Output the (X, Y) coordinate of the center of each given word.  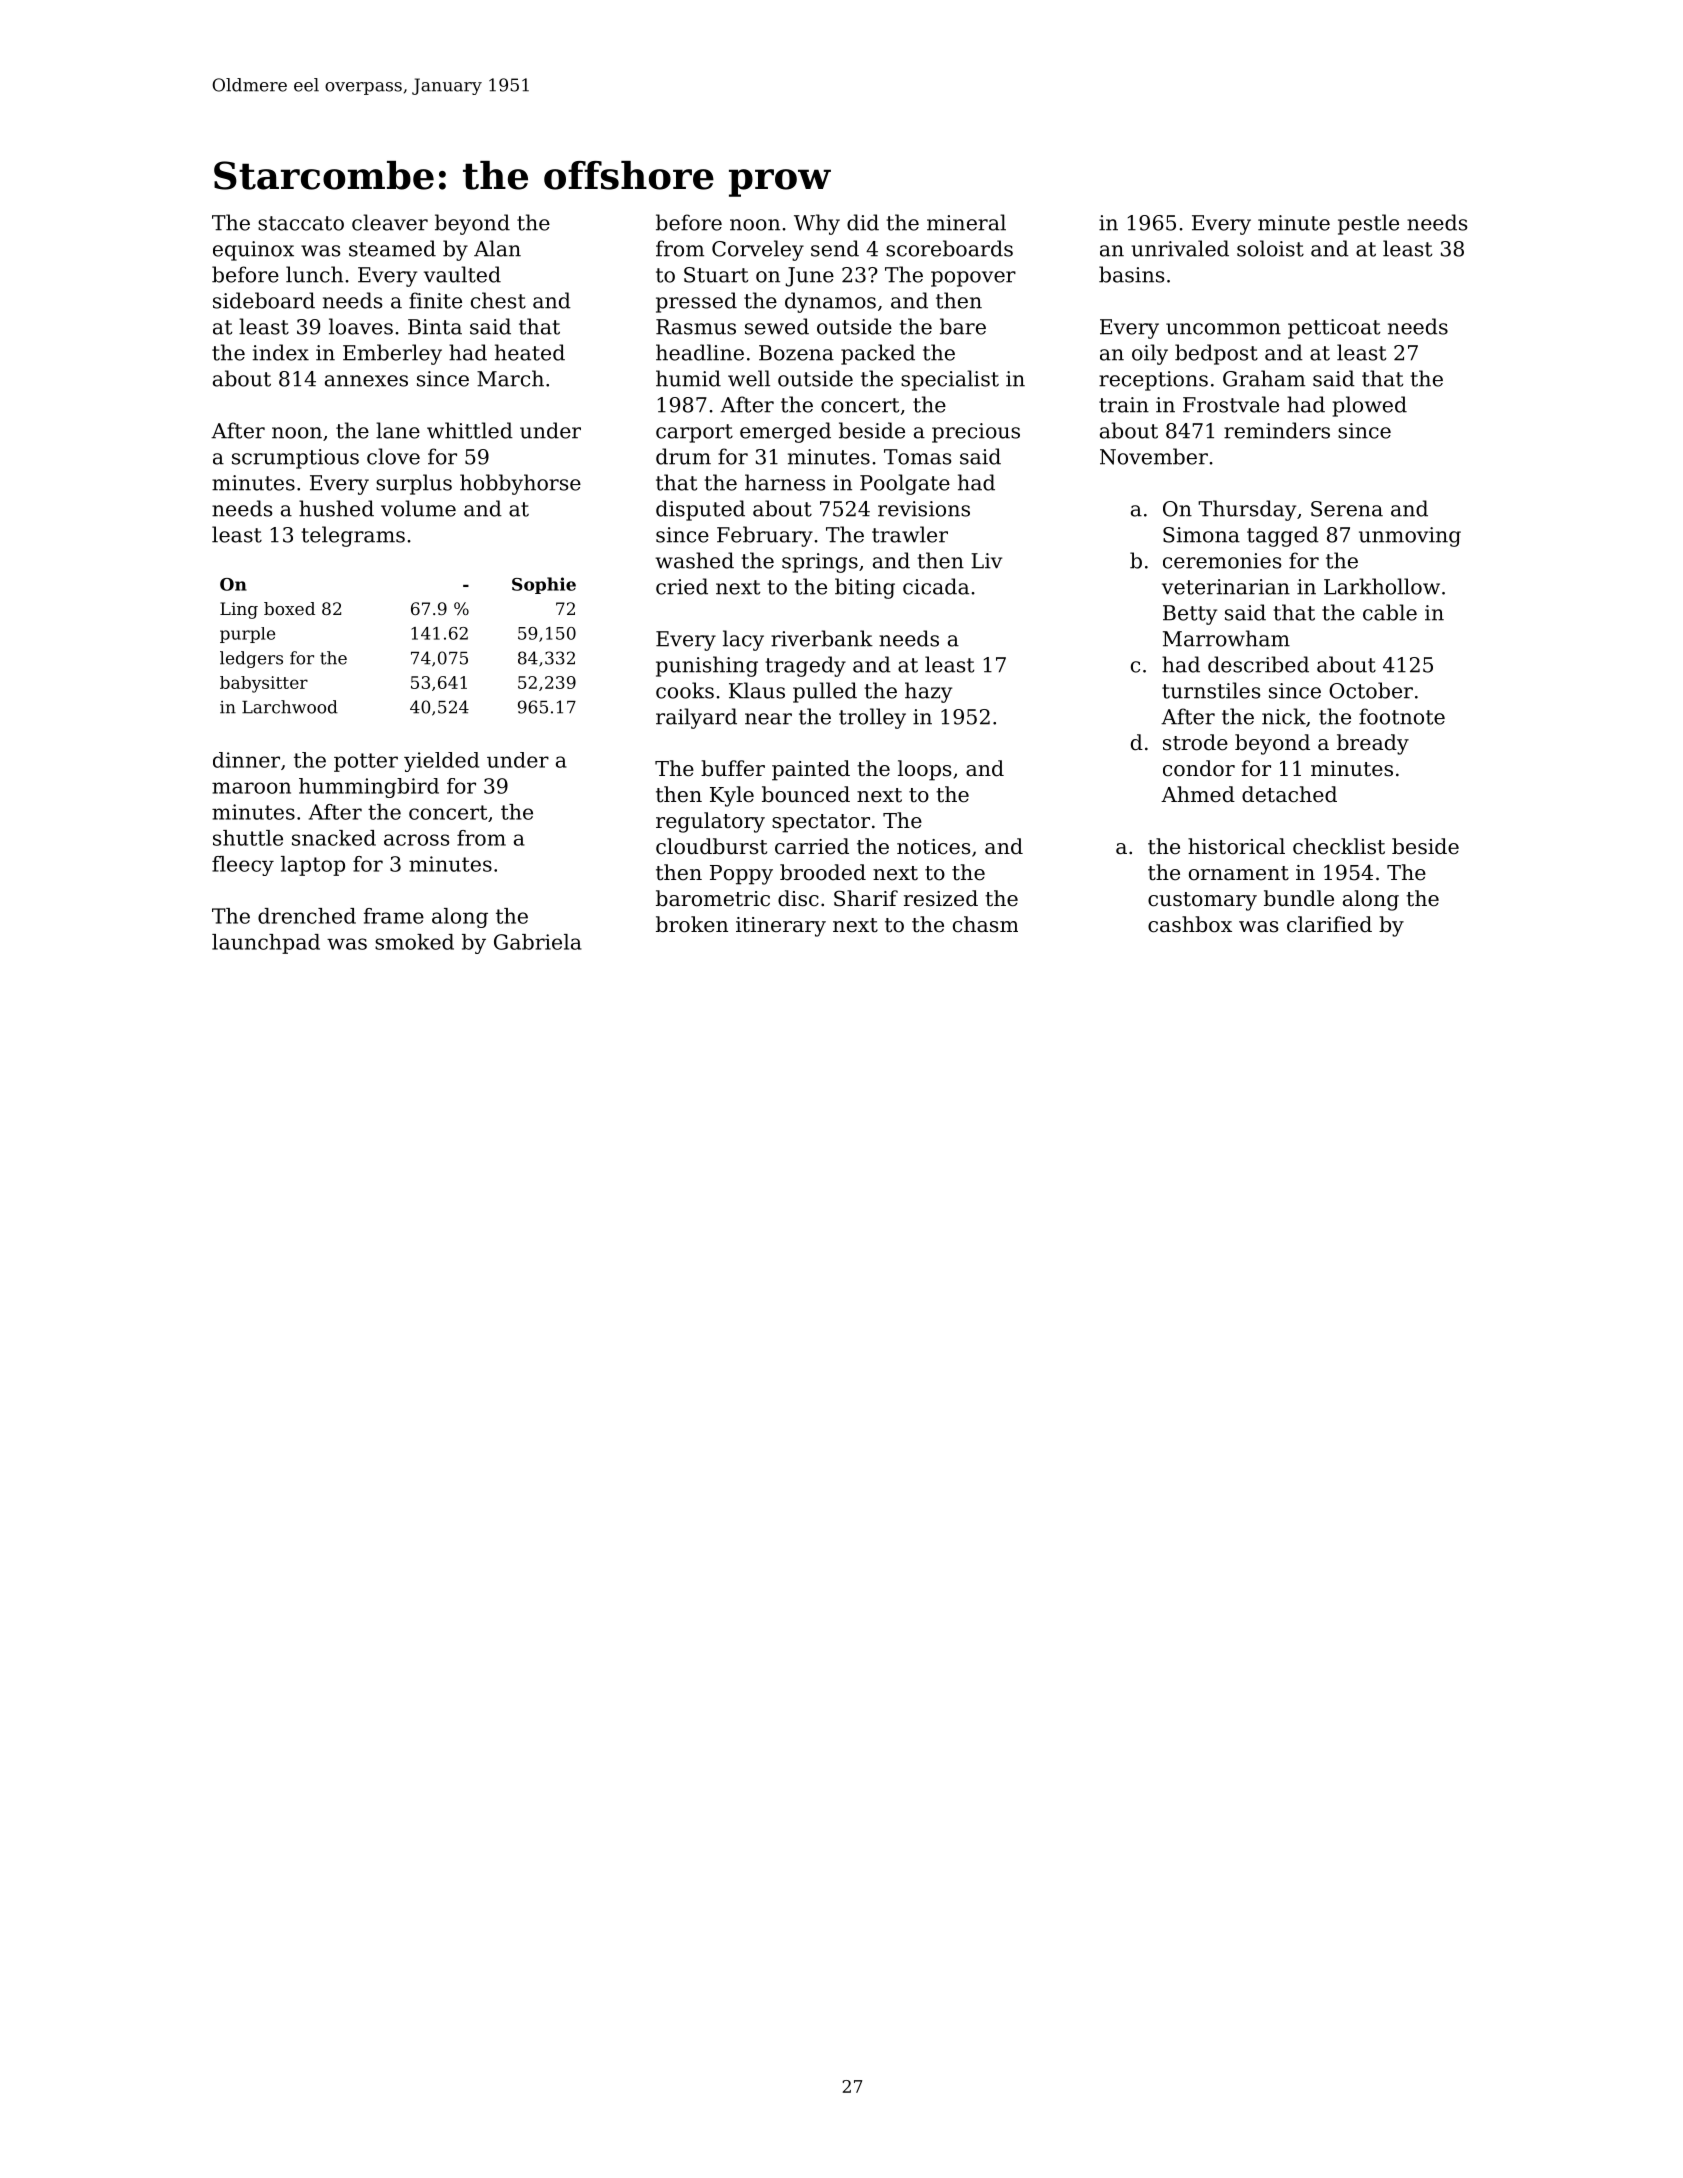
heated (530, 352)
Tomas (917, 457)
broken (692, 924)
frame (394, 916)
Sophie (544, 585)
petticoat (1334, 329)
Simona (1201, 535)
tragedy (805, 666)
